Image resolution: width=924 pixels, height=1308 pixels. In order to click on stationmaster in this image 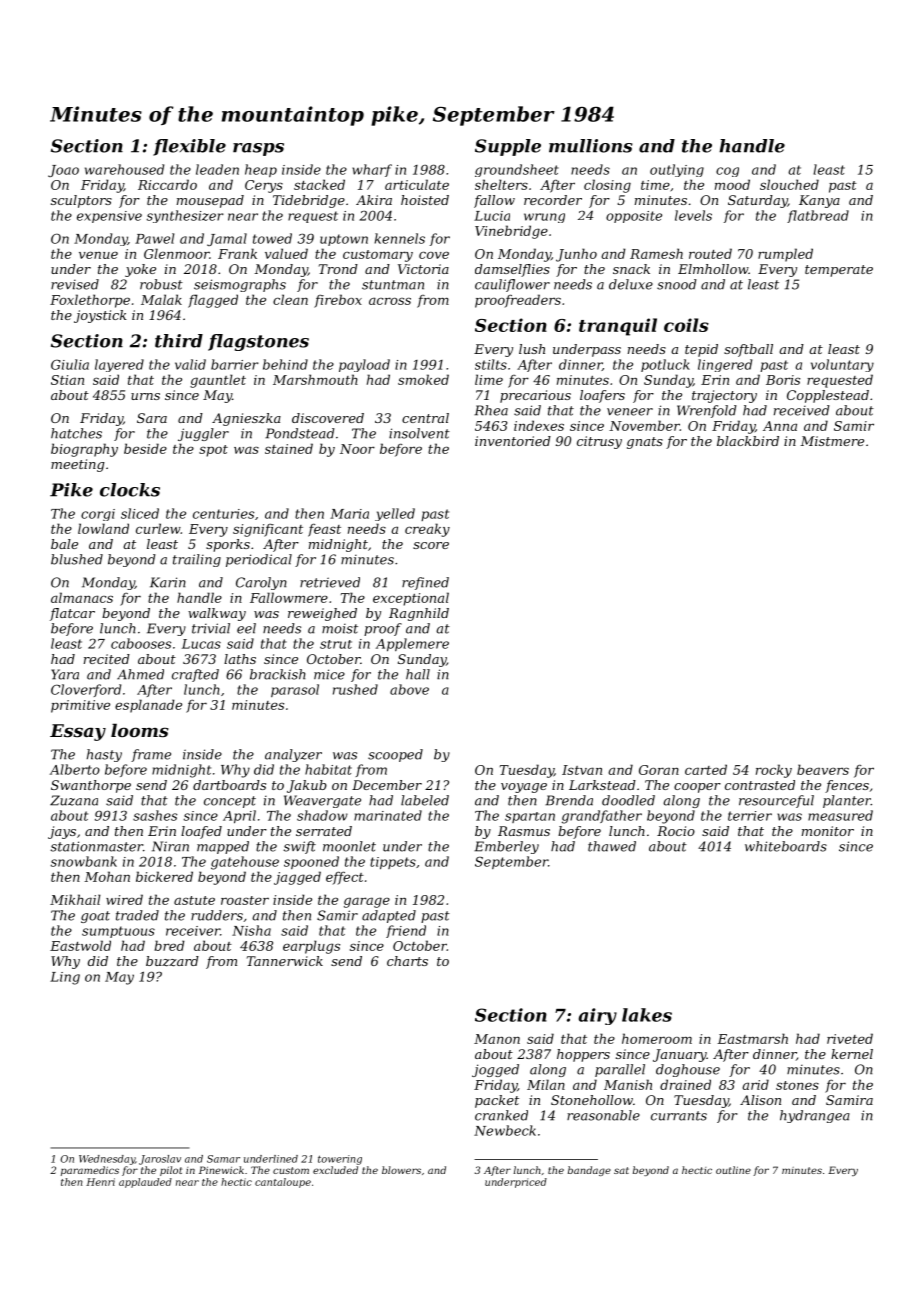, I will do `click(96, 846)`.
